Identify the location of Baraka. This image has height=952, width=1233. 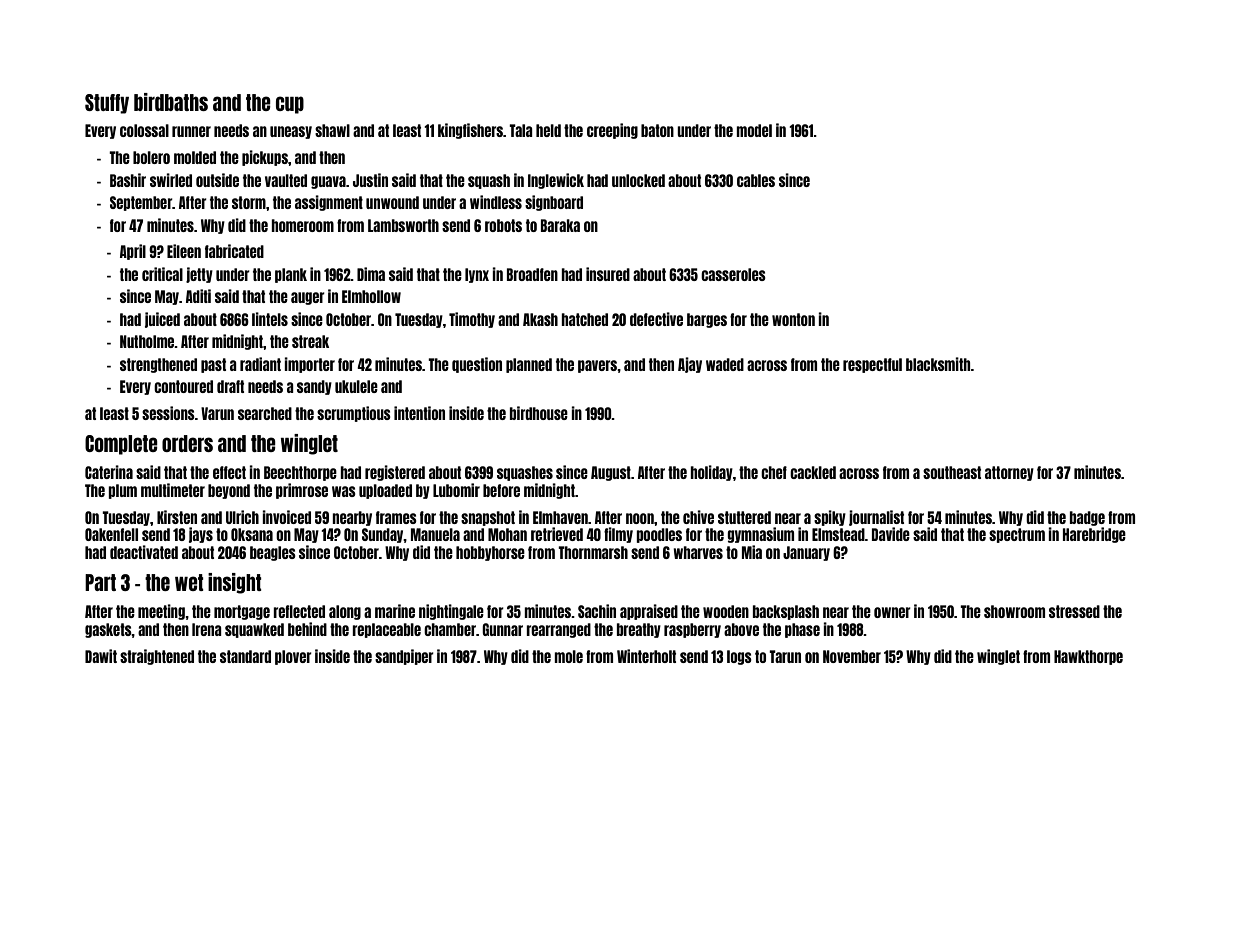
(560, 225).
